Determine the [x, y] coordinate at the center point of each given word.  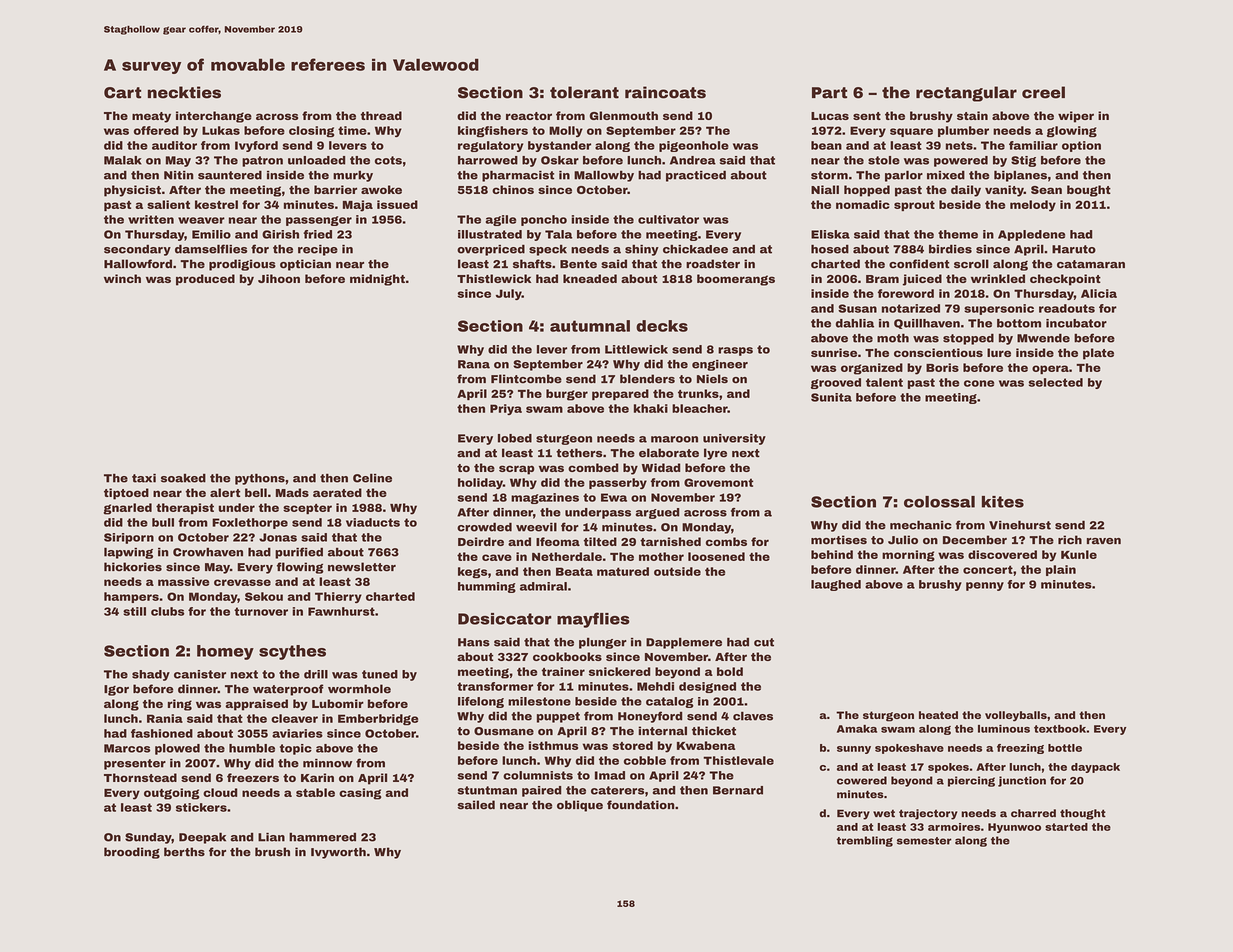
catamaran [1091, 264]
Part [829, 93]
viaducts [373, 522]
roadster [713, 264]
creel [1043, 92]
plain [1061, 570]
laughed [836, 585]
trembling [865, 841]
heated [938, 715]
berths [184, 852]
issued [397, 204]
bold [730, 671]
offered [156, 130]
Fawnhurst [341, 611]
